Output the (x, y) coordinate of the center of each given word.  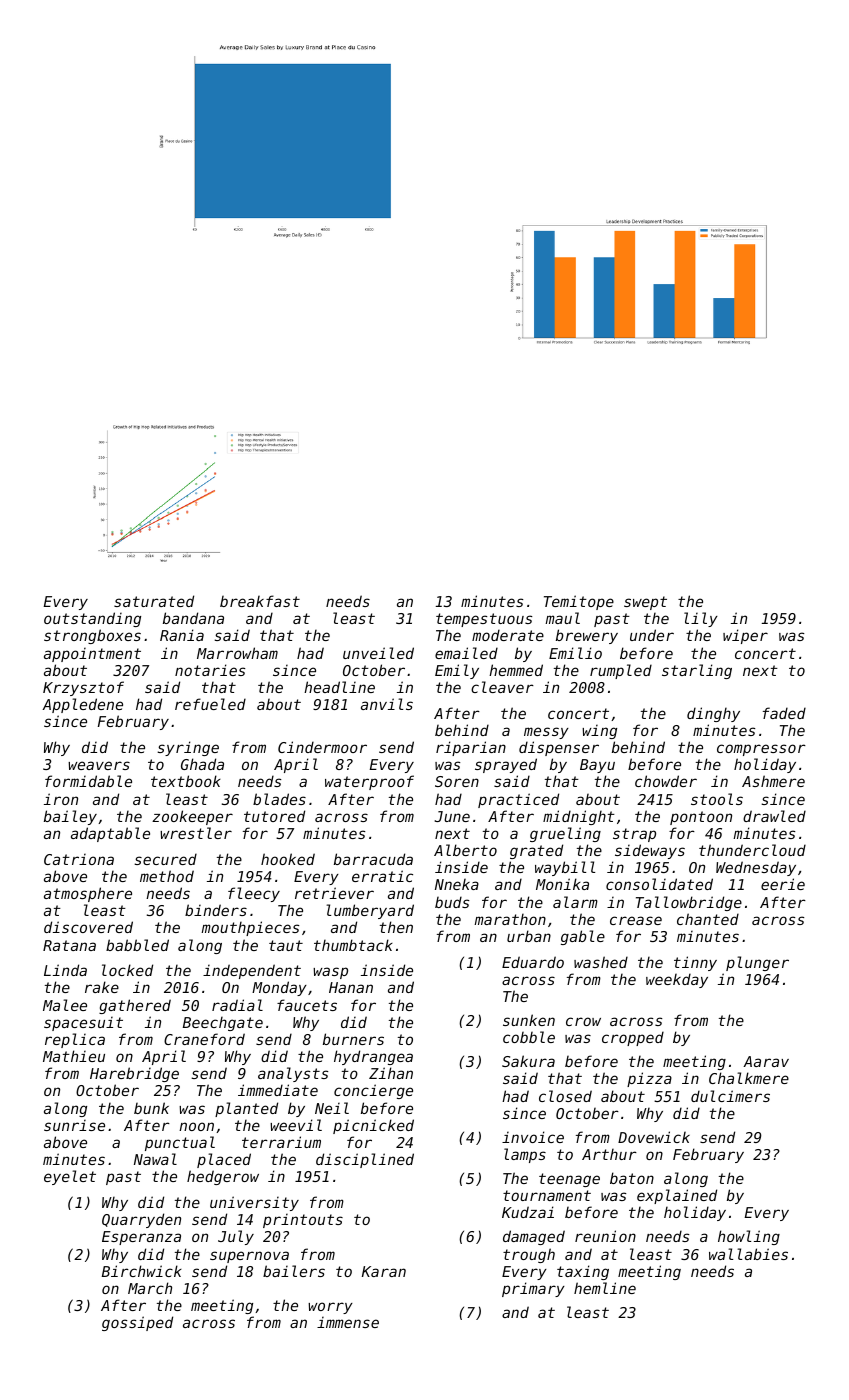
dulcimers (730, 1096)
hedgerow (223, 1177)
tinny (695, 963)
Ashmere (773, 781)
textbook (186, 781)
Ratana (69, 945)
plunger (757, 963)
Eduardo (533, 962)
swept (645, 603)
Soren (457, 781)
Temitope (579, 602)
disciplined (365, 1160)
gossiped (137, 1323)
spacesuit (83, 1024)
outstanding (92, 619)
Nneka (457, 884)
